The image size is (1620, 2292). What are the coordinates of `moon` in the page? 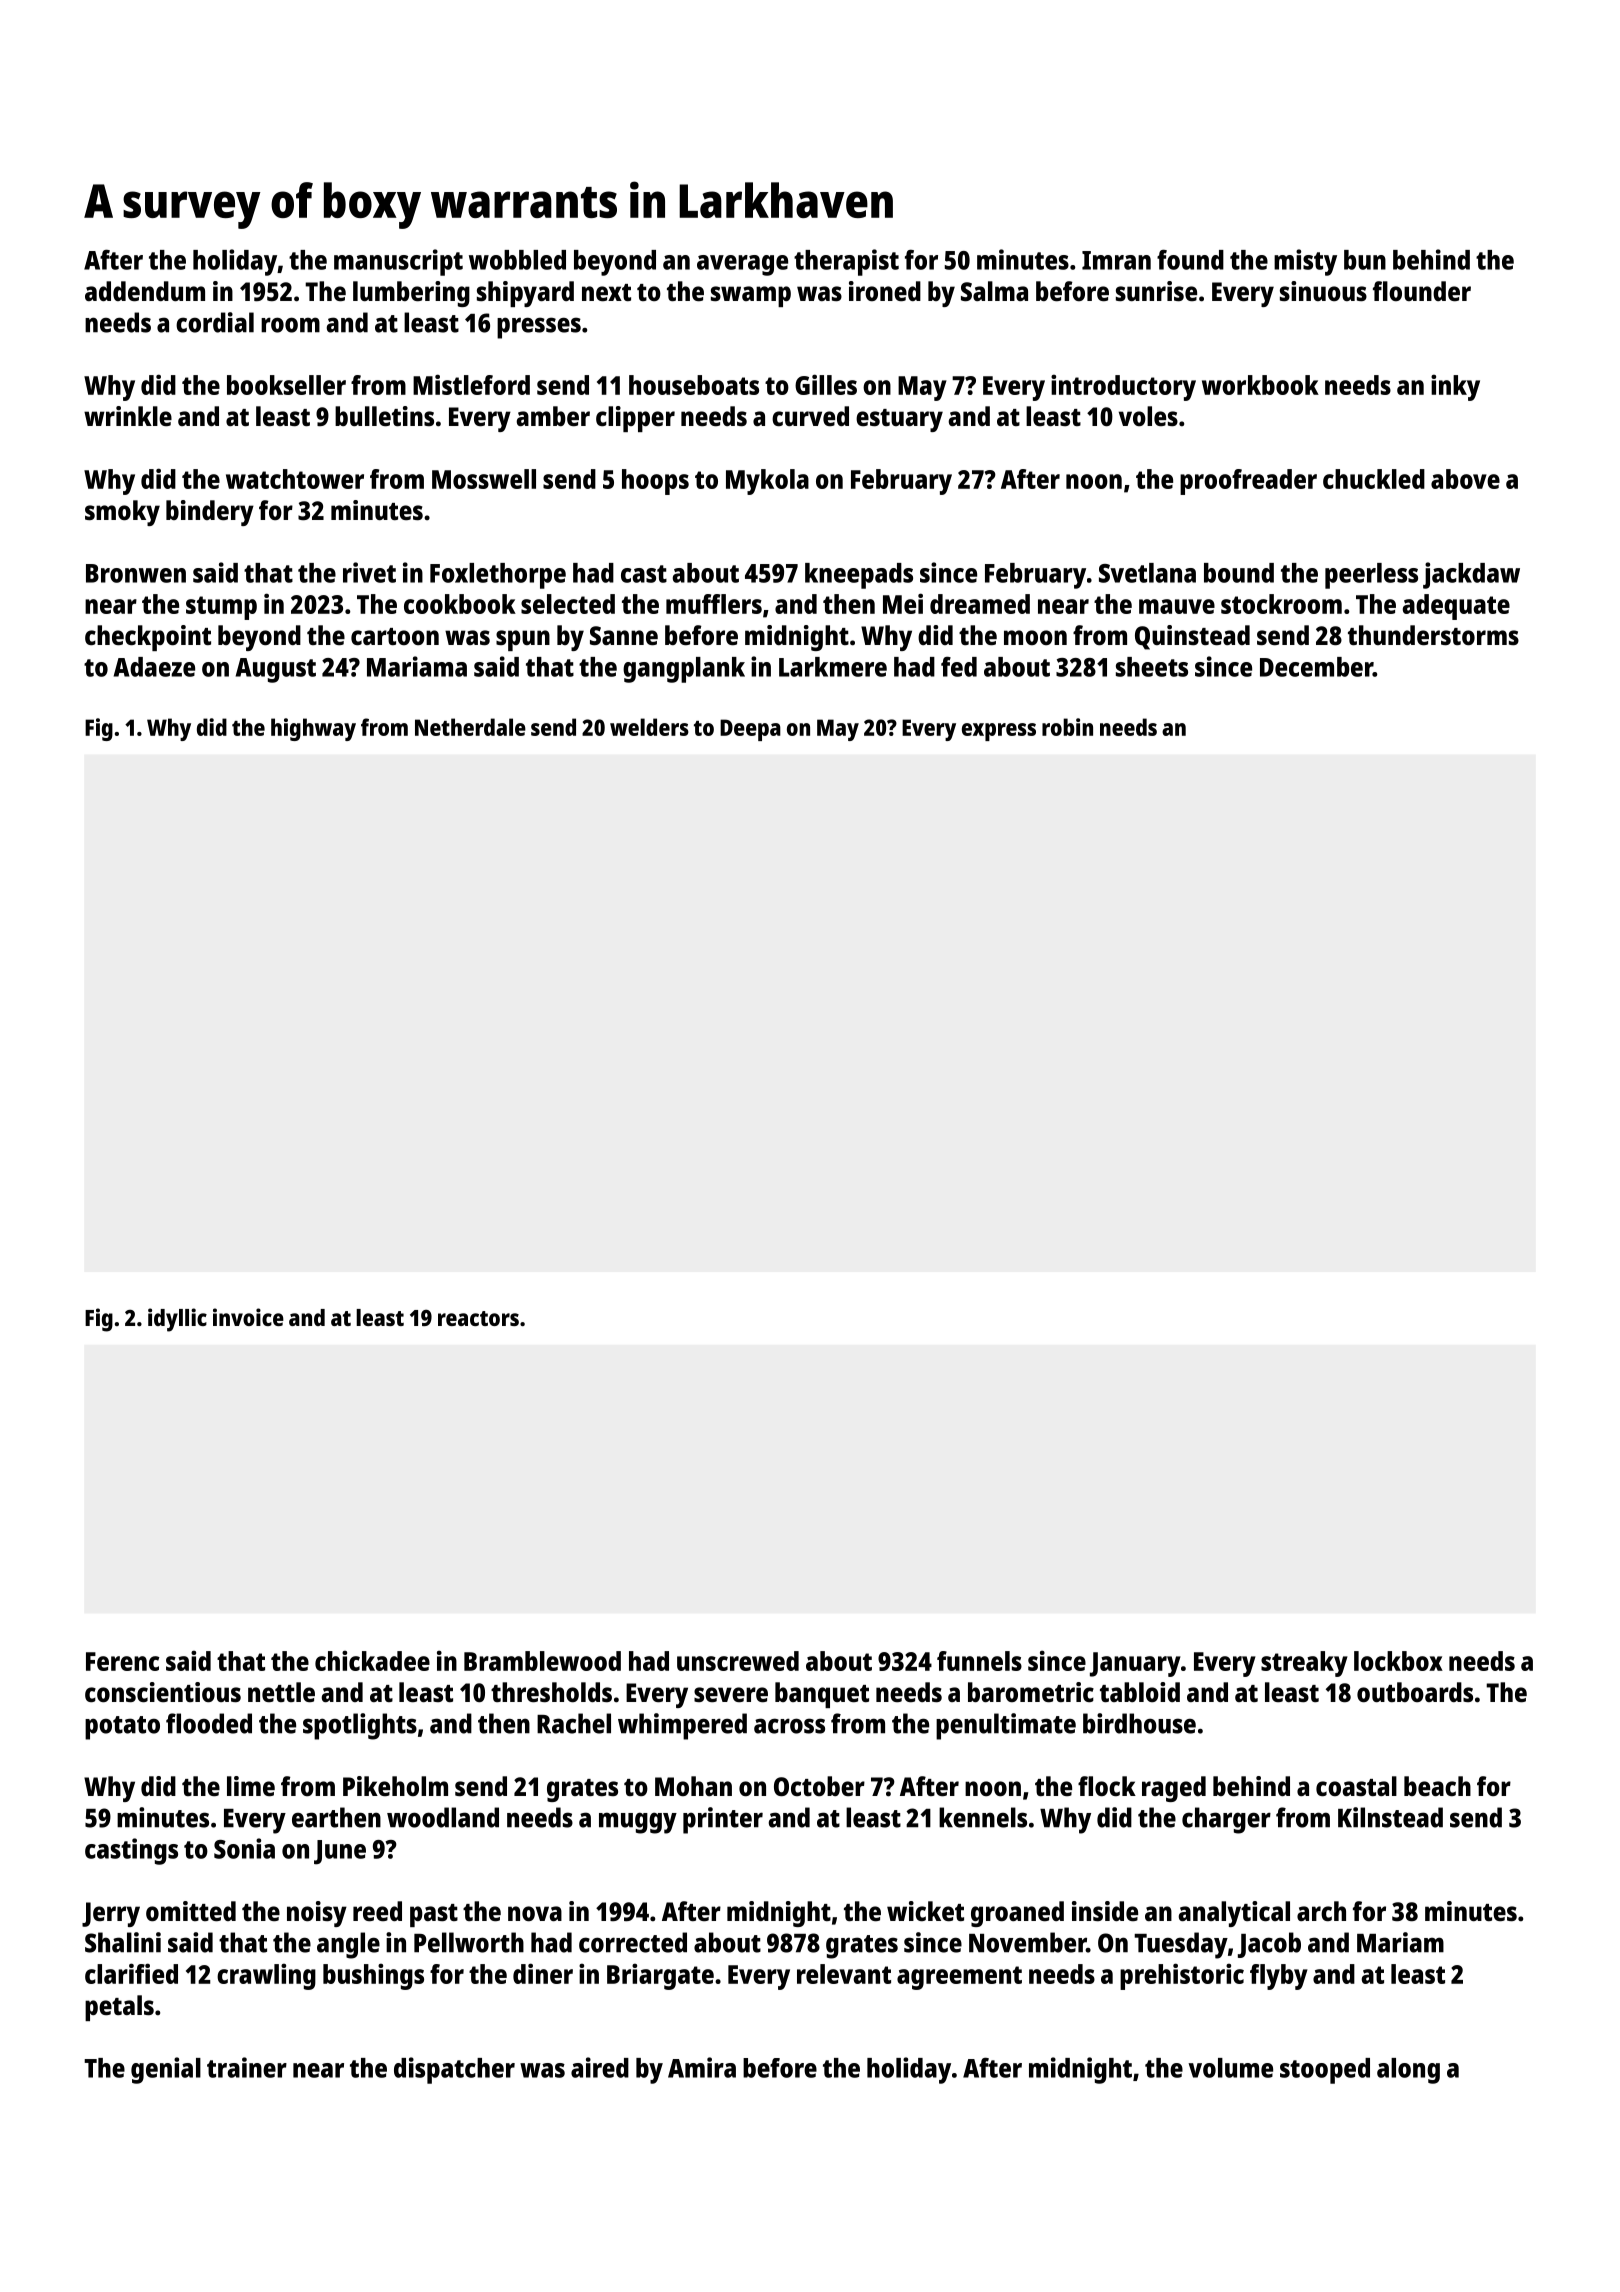 It's located at (1035, 637).
